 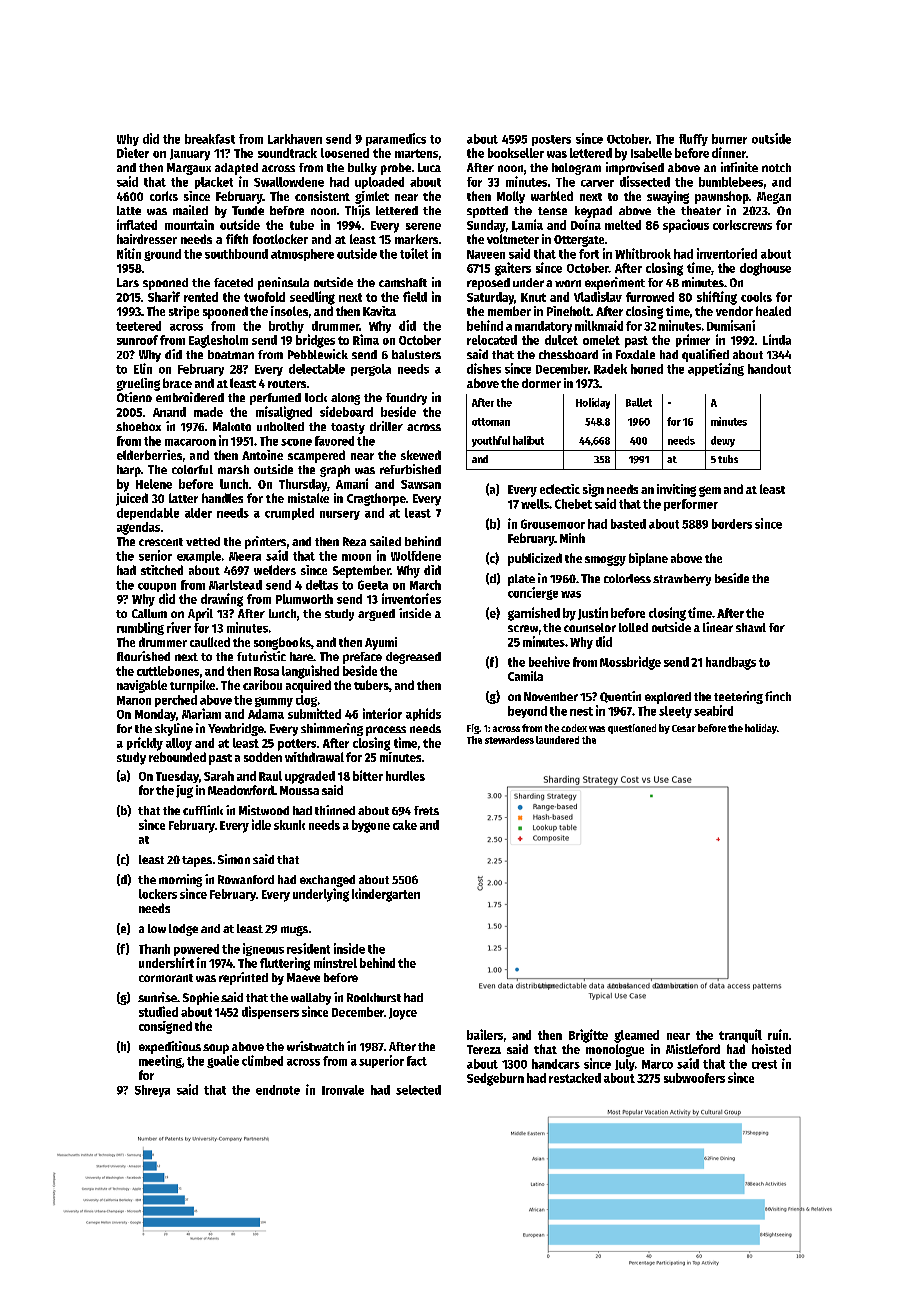 I want to click on seabird, so click(x=713, y=710).
